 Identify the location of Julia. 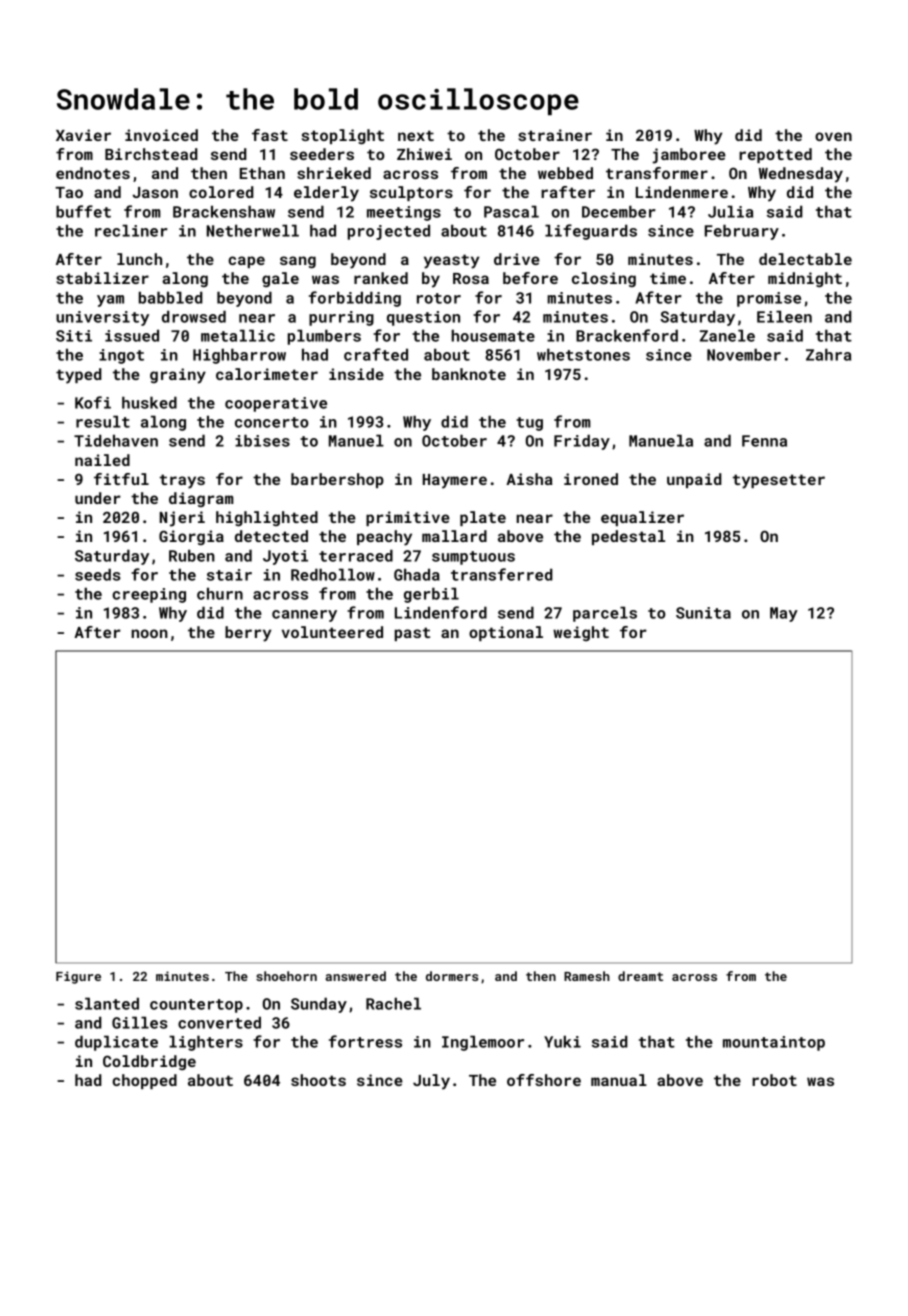
(730, 211).
